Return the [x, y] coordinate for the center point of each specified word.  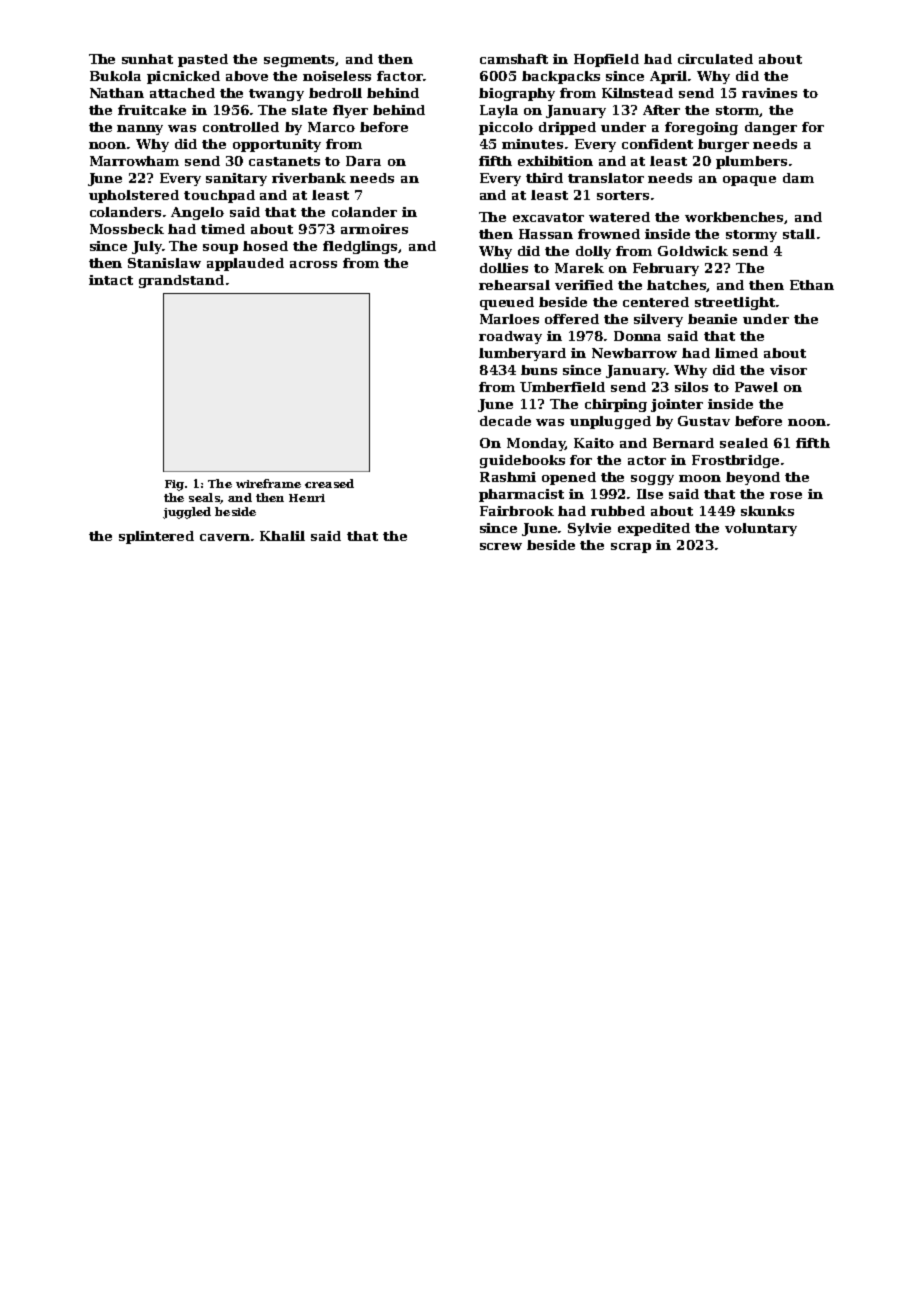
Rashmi [508, 477]
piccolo [506, 128]
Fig [174, 485]
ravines [769, 93]
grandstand [181, 281]
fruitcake [152, 110]
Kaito [594, 443]
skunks [767, 511]
